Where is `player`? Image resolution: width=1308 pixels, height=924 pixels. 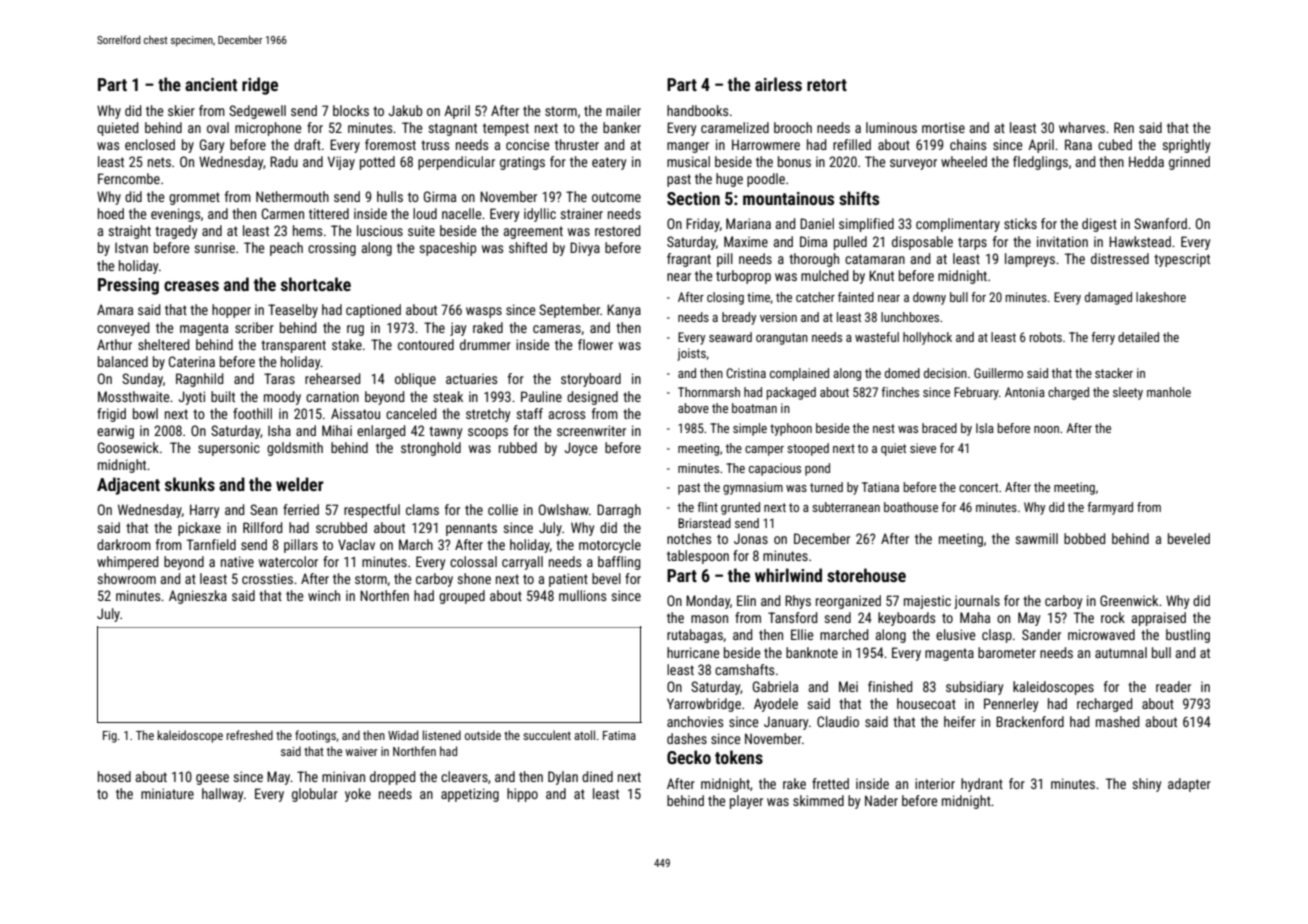 player is located at coordinates (746, 802).
